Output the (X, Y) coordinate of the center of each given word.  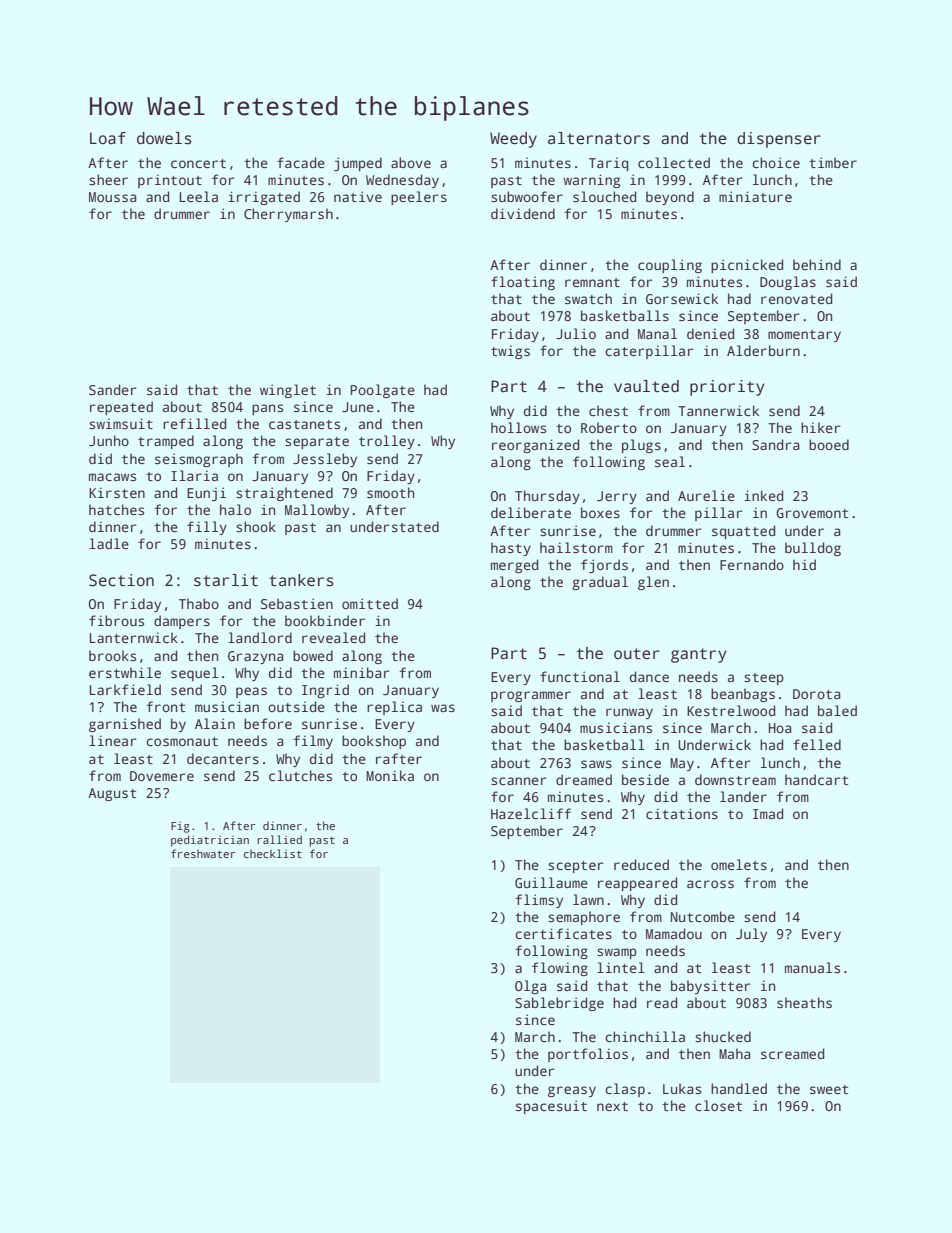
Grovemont (812, 513)
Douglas (788, 283)
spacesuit (551, 1107)
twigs (510, 352)
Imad (768, 813)
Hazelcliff (531, 813)
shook (256, 526)
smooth (390, 492)
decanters (223, 758)
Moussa (113, 197)
